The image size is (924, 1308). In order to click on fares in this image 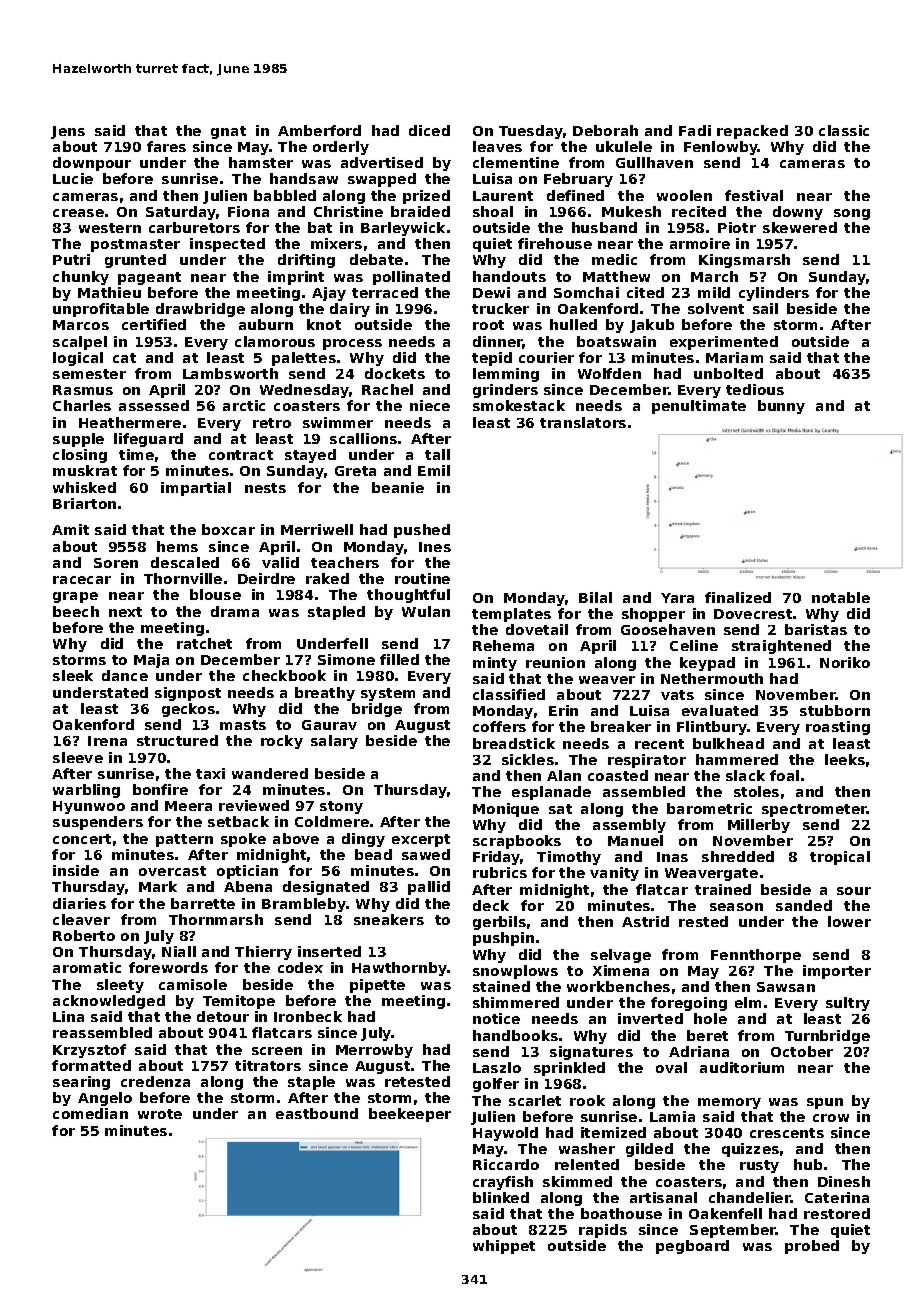, I will do `click(166, 146)`.
